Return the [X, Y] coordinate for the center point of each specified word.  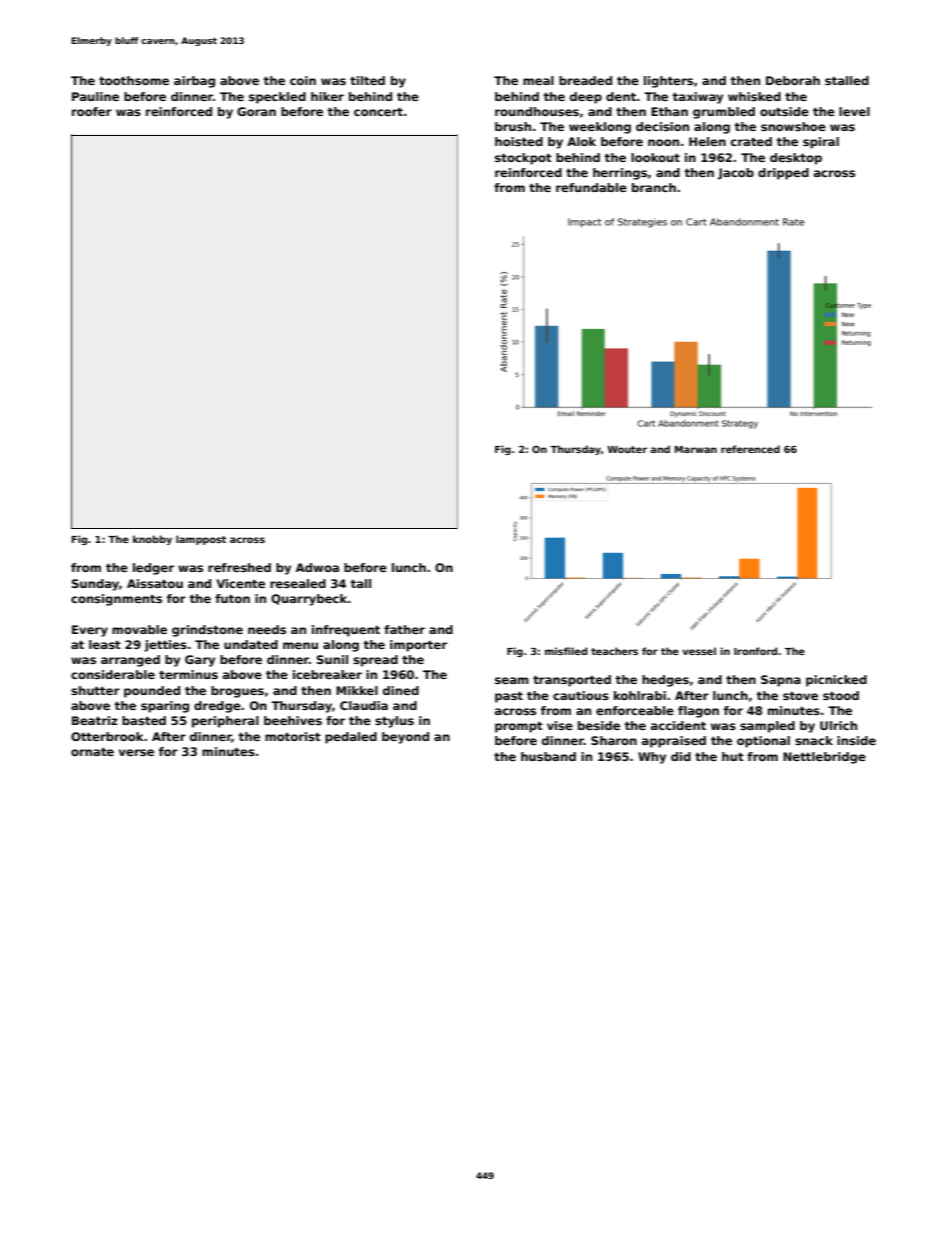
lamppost [201, 540]
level [854, 111]
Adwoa [317, 567]
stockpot [523, 159]
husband [548, 756]
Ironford [755, 651]
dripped [783, 174]
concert [378, 112]
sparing [165, 707]
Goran [256, 111]
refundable [591, 187]
